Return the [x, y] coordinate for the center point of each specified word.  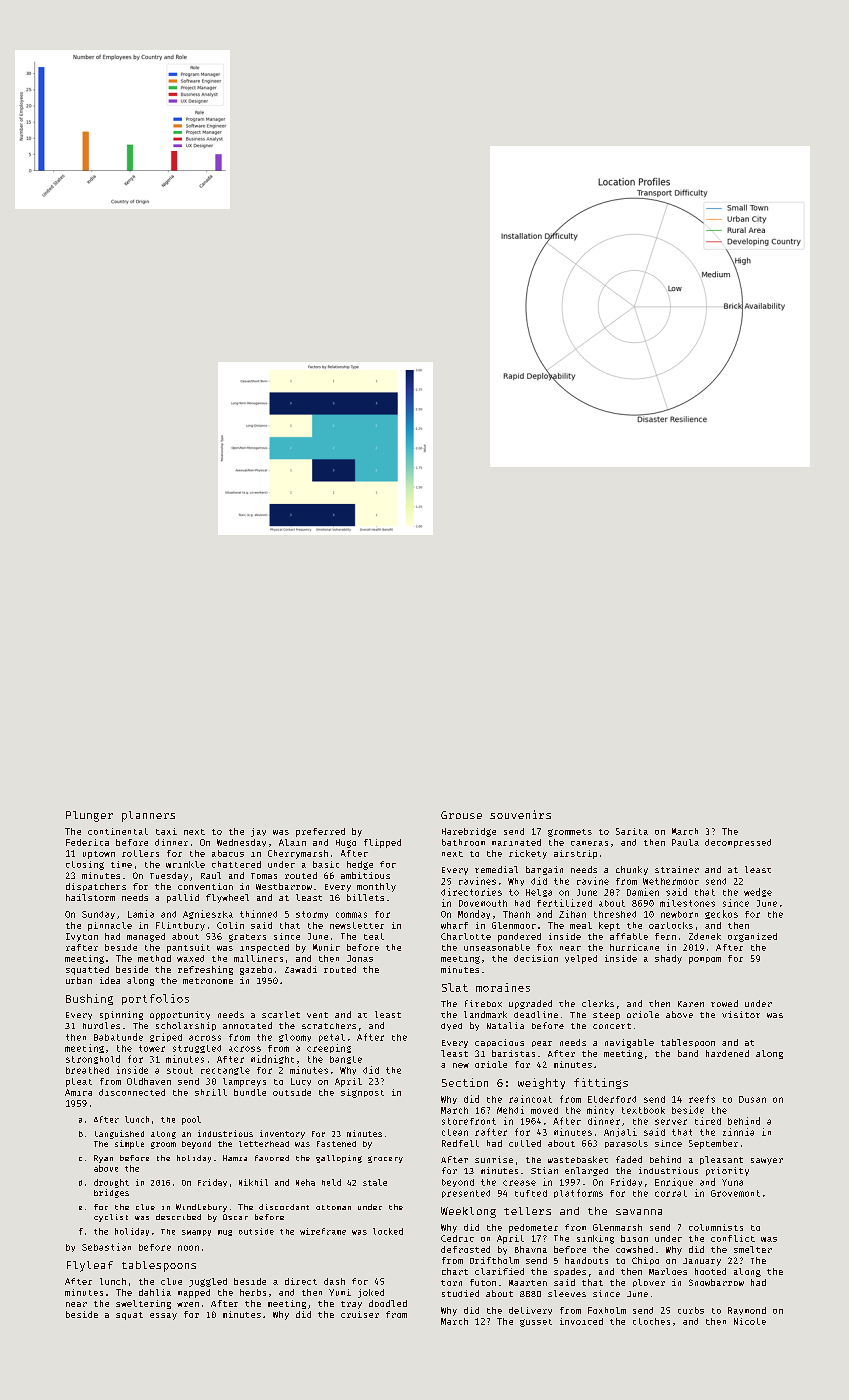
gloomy [295, 1038]
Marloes [668, 1271]
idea [110, 980]
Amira [78, 1092]
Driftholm [494, 1260]
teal [374, 936]
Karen [691, 1004]
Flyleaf [90, 1266]
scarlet [281, 1014]
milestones [687, 903]
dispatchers [96, 887]
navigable [629, 1043]
